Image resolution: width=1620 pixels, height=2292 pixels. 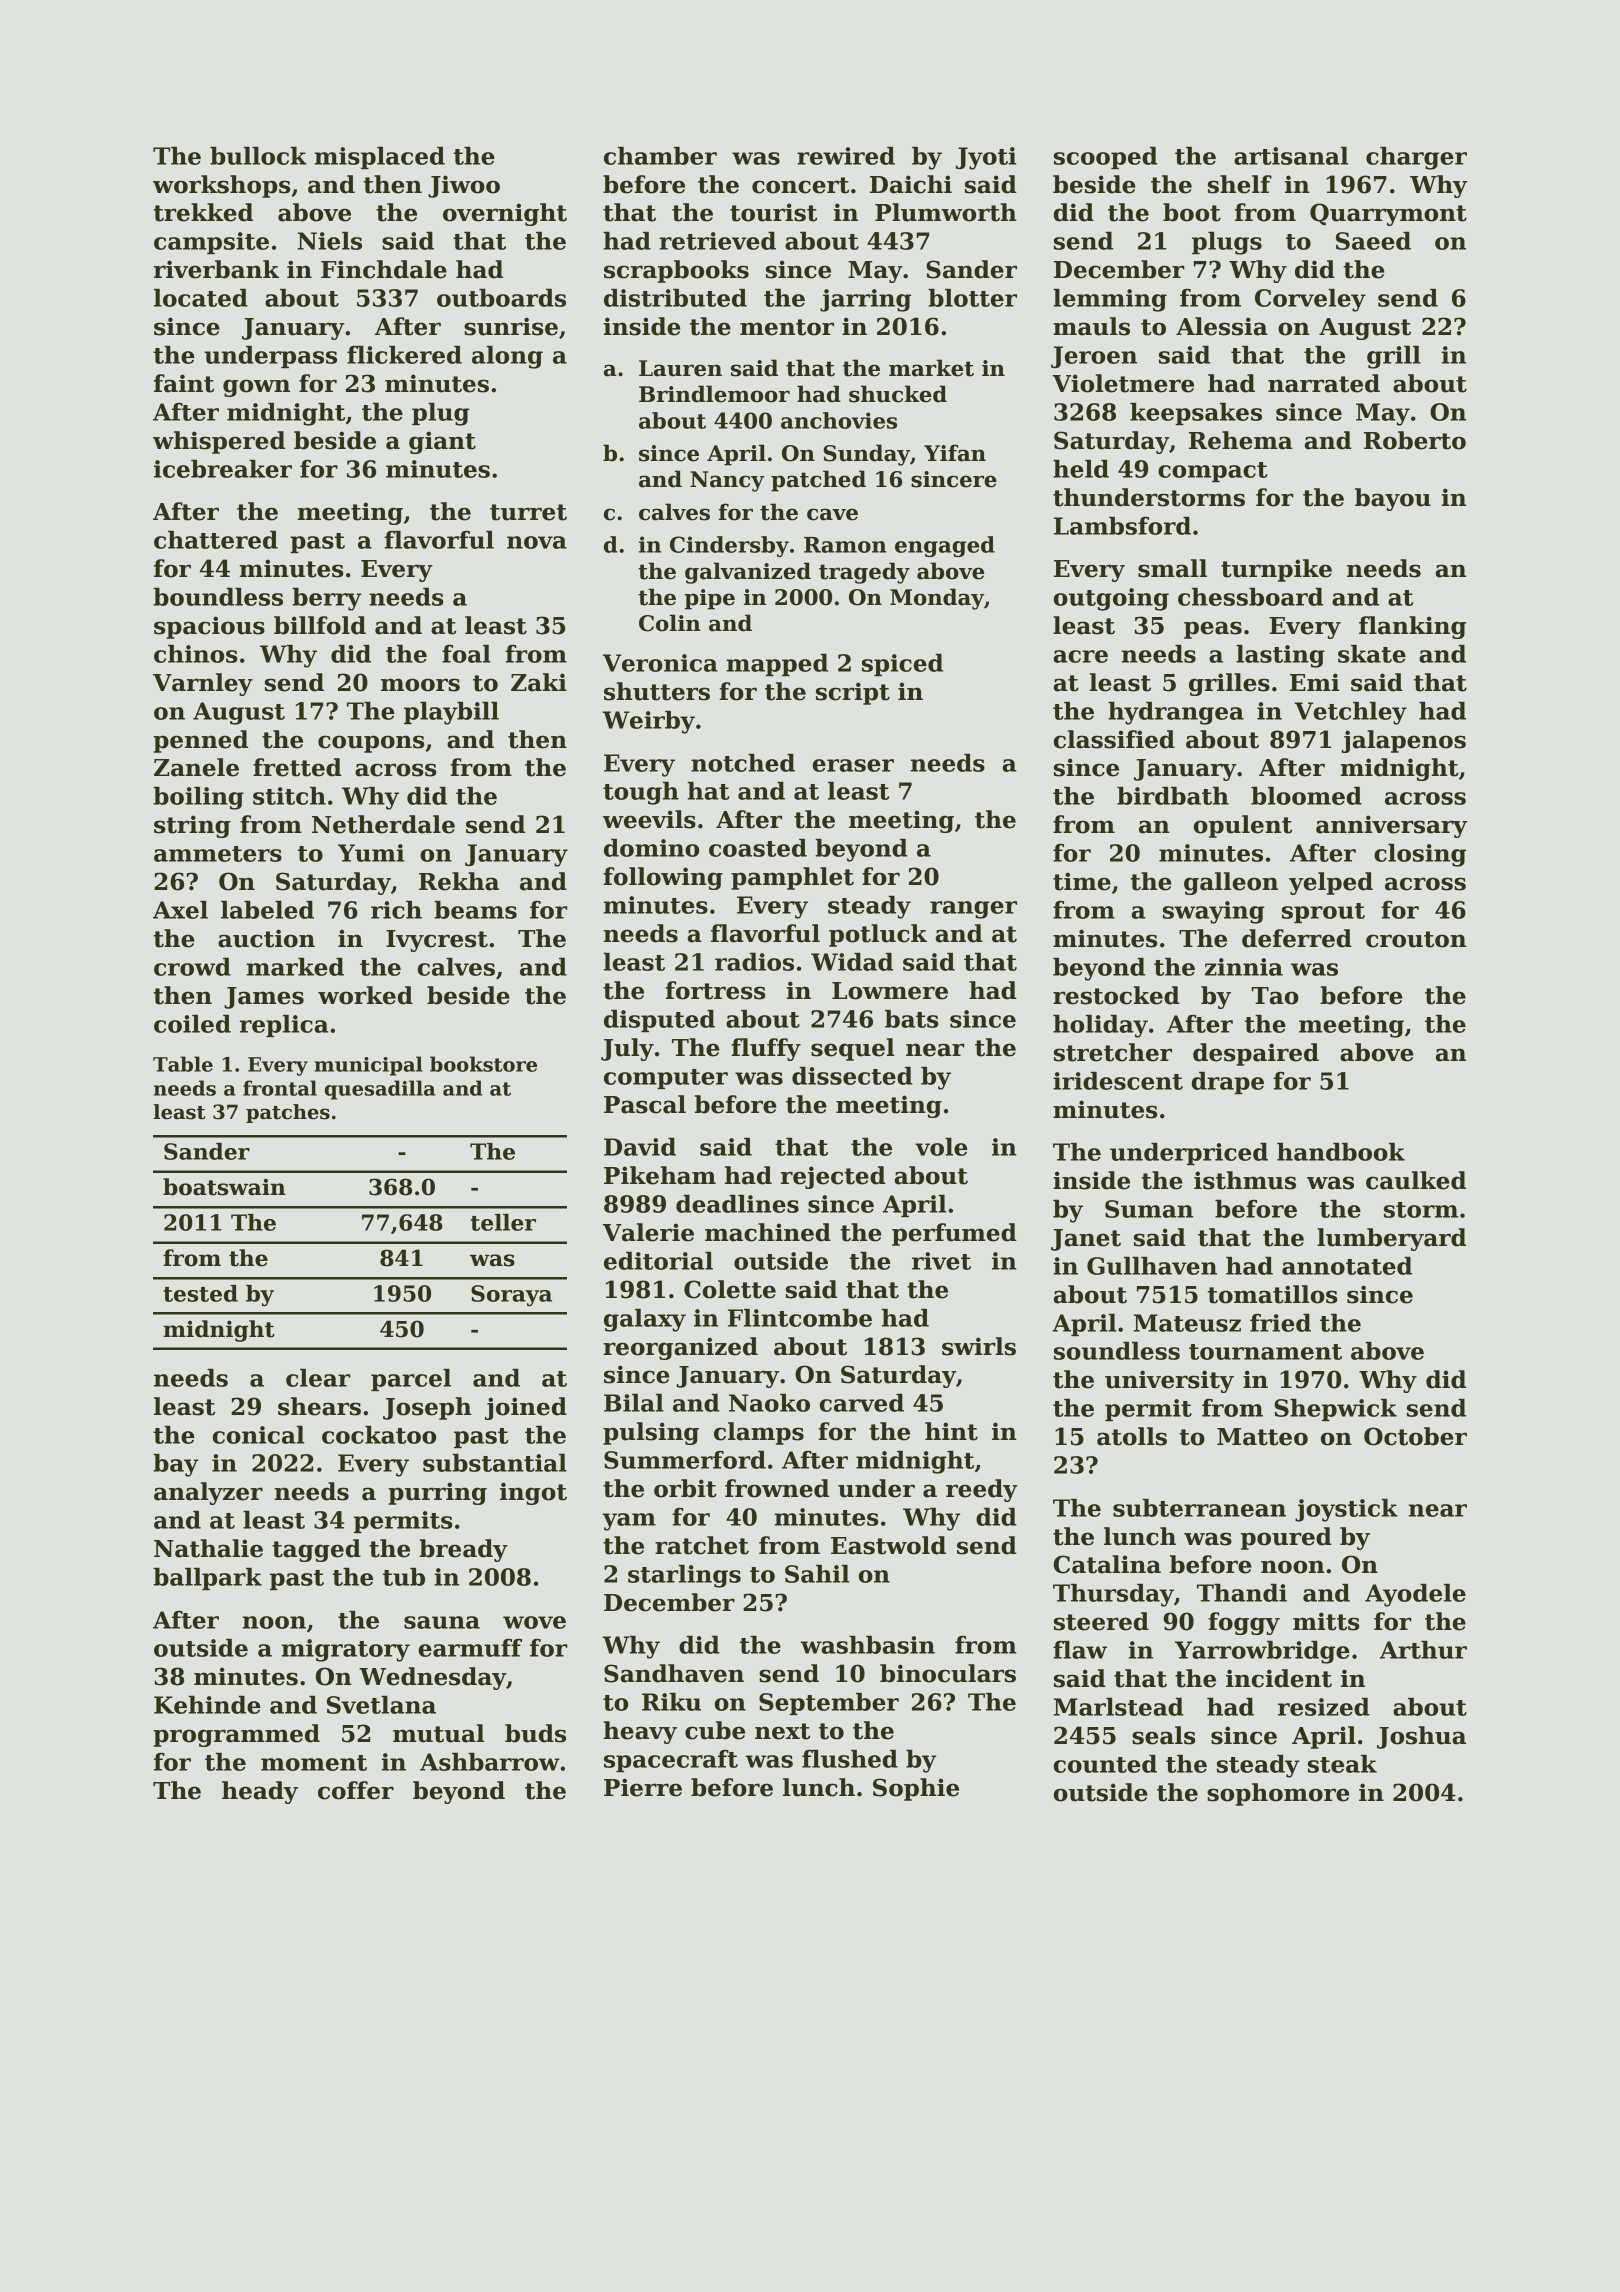 I want to click on Sunday, so click(x=866, y=455).
